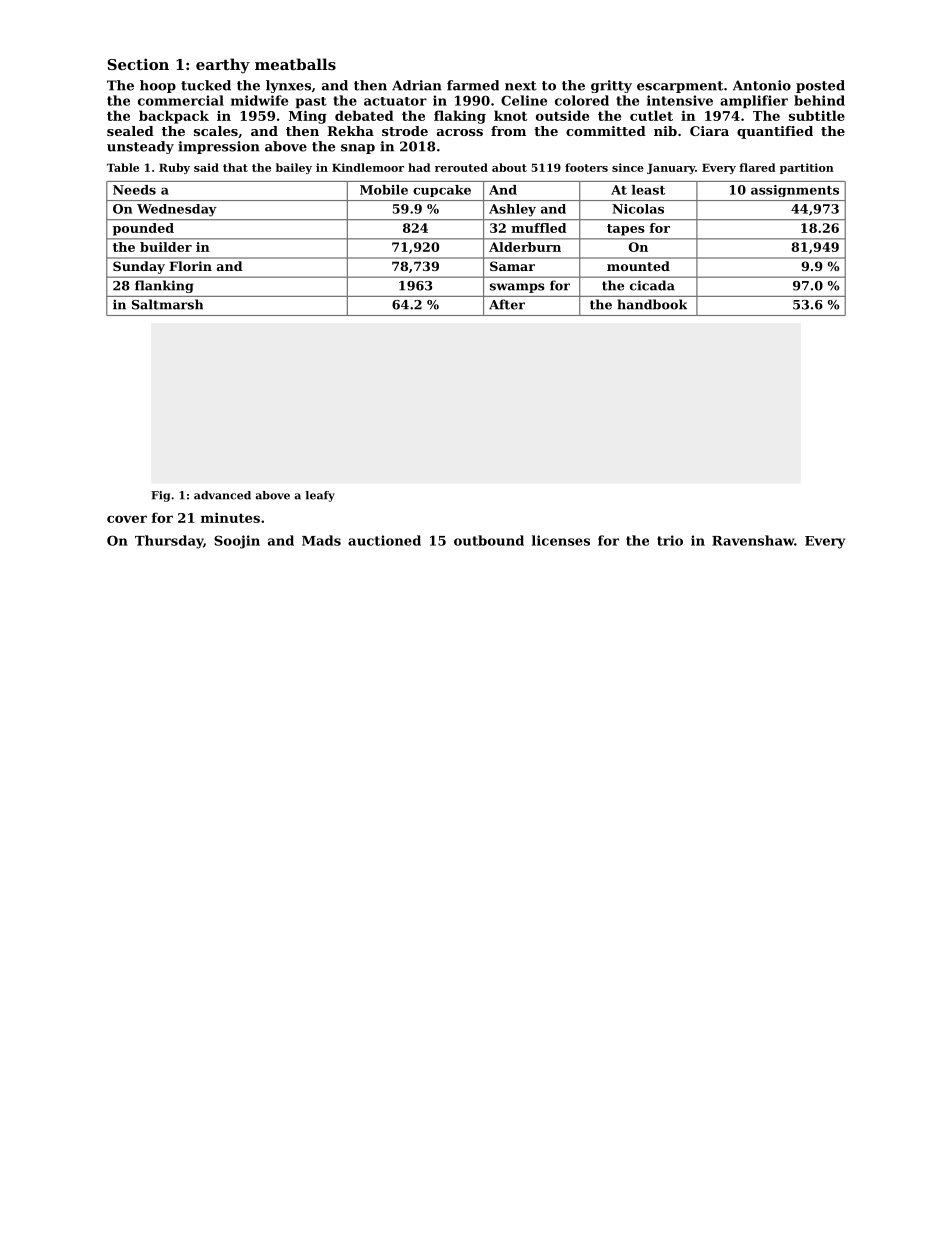 This document has height=1233, width=952. I want to click on Fig, so click(160, 496).
